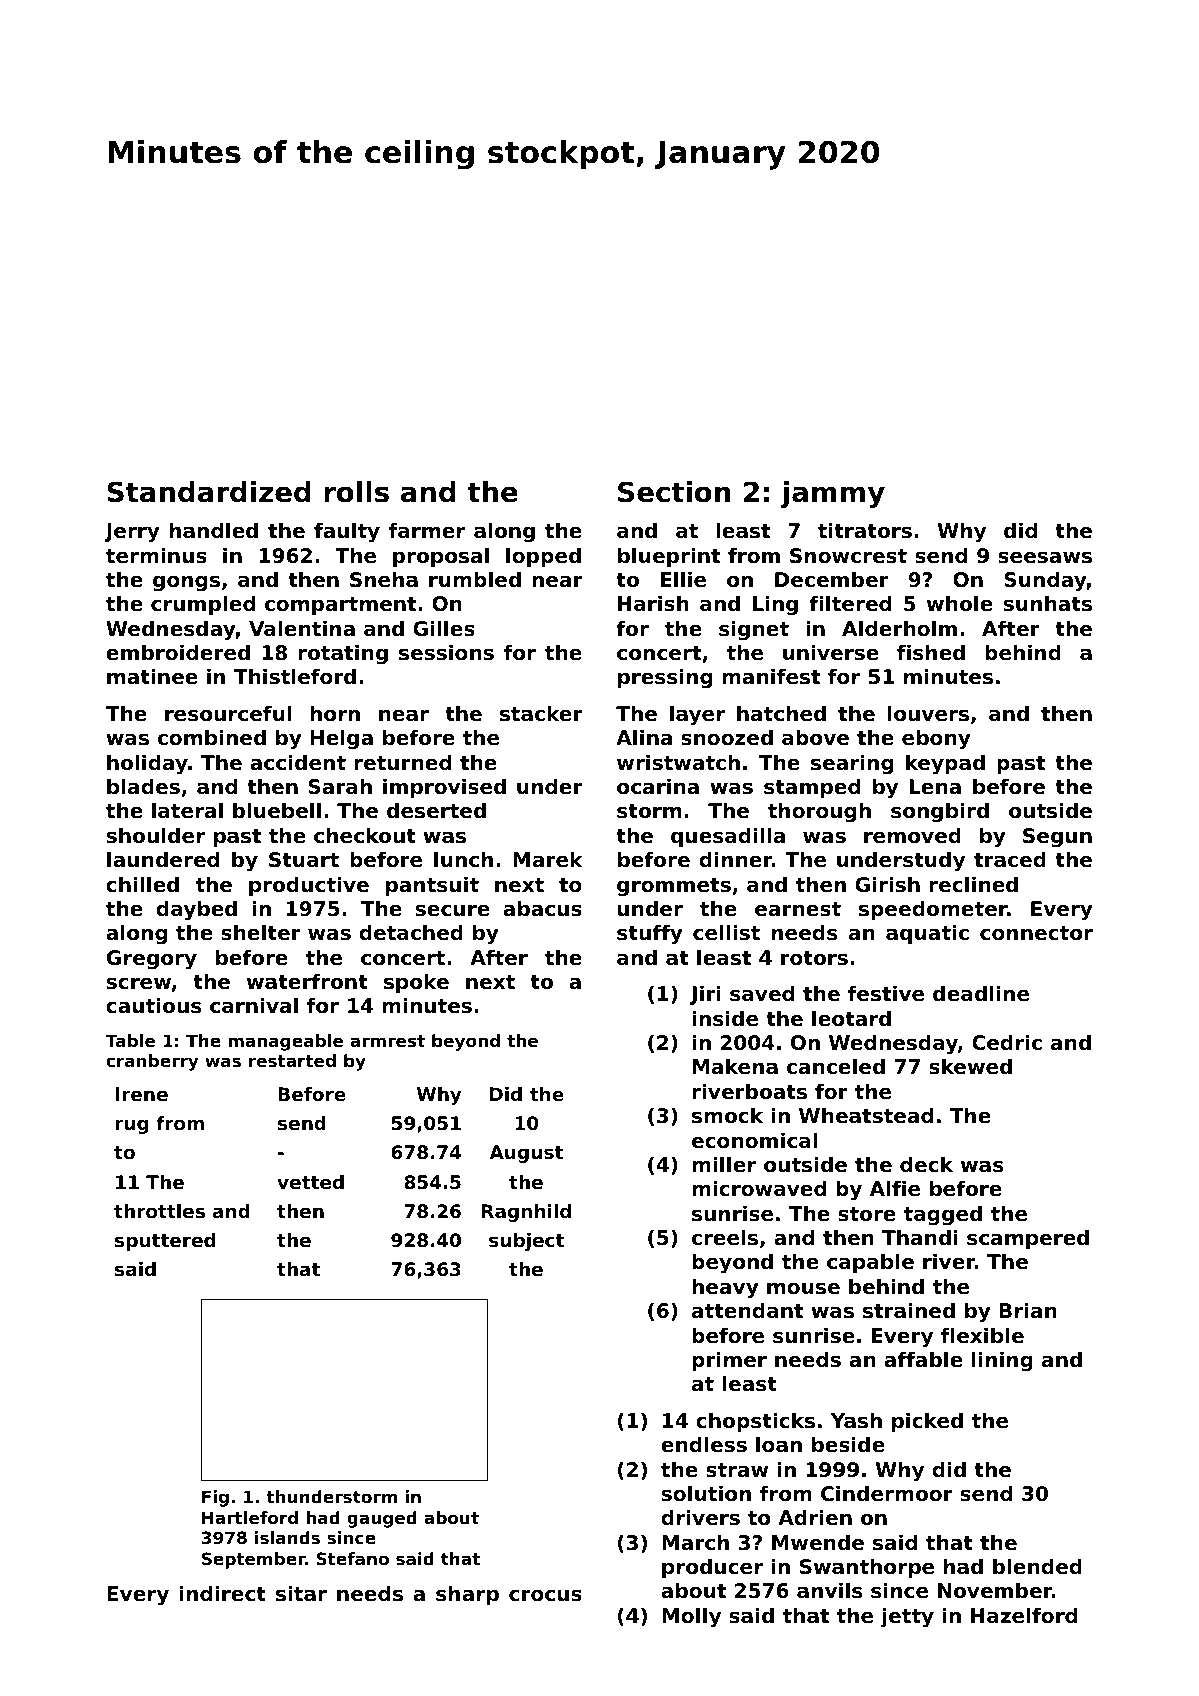 The image size is (1199, 1696). I want to click on rolls, so click(356, 492).
